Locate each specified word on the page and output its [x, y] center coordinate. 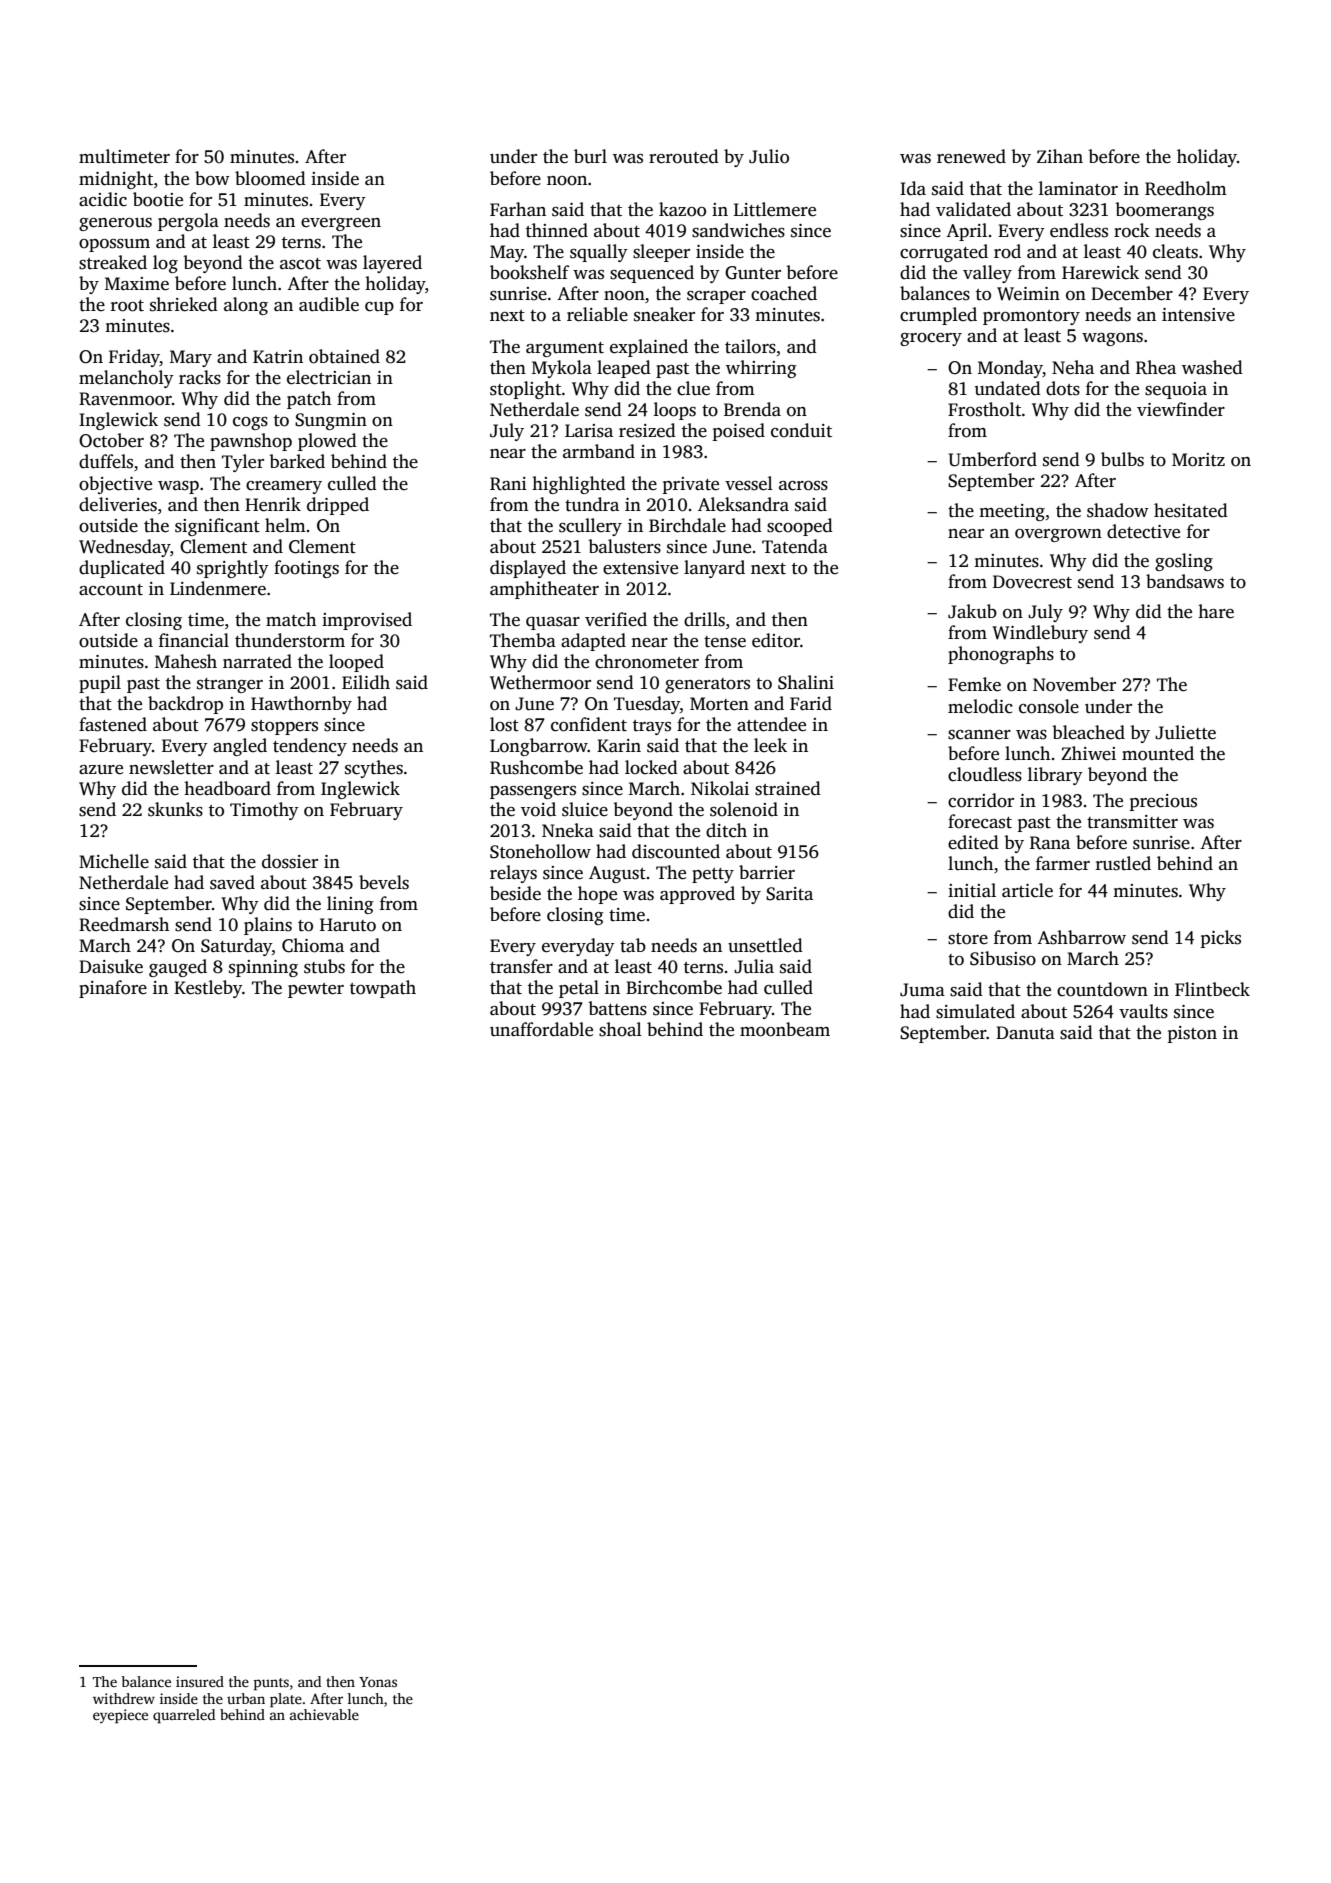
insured [200, 1681]
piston [1192, 1034]
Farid [811, 703]
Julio [769, 156]
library [1055, 776]
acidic [103, 199]
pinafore [113, 989]
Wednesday [124, 548]
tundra [592, 504]
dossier [290, 861]
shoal [620, 1029]
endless [1079, 230]
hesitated [1191, 510]
